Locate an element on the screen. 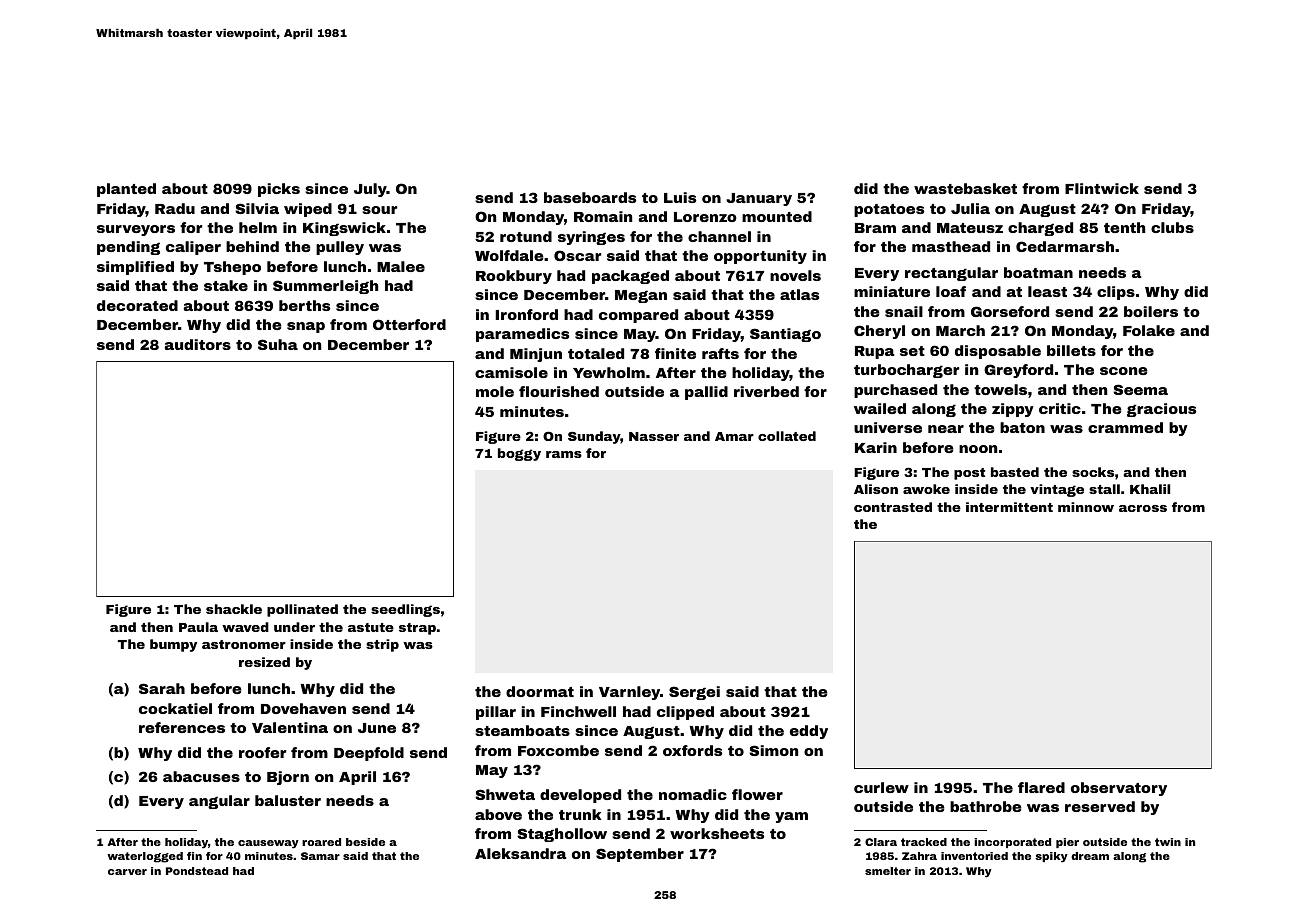 The height and width of the screenshot is (924, 1308). contrasted is located at coordinates (893, 507).
